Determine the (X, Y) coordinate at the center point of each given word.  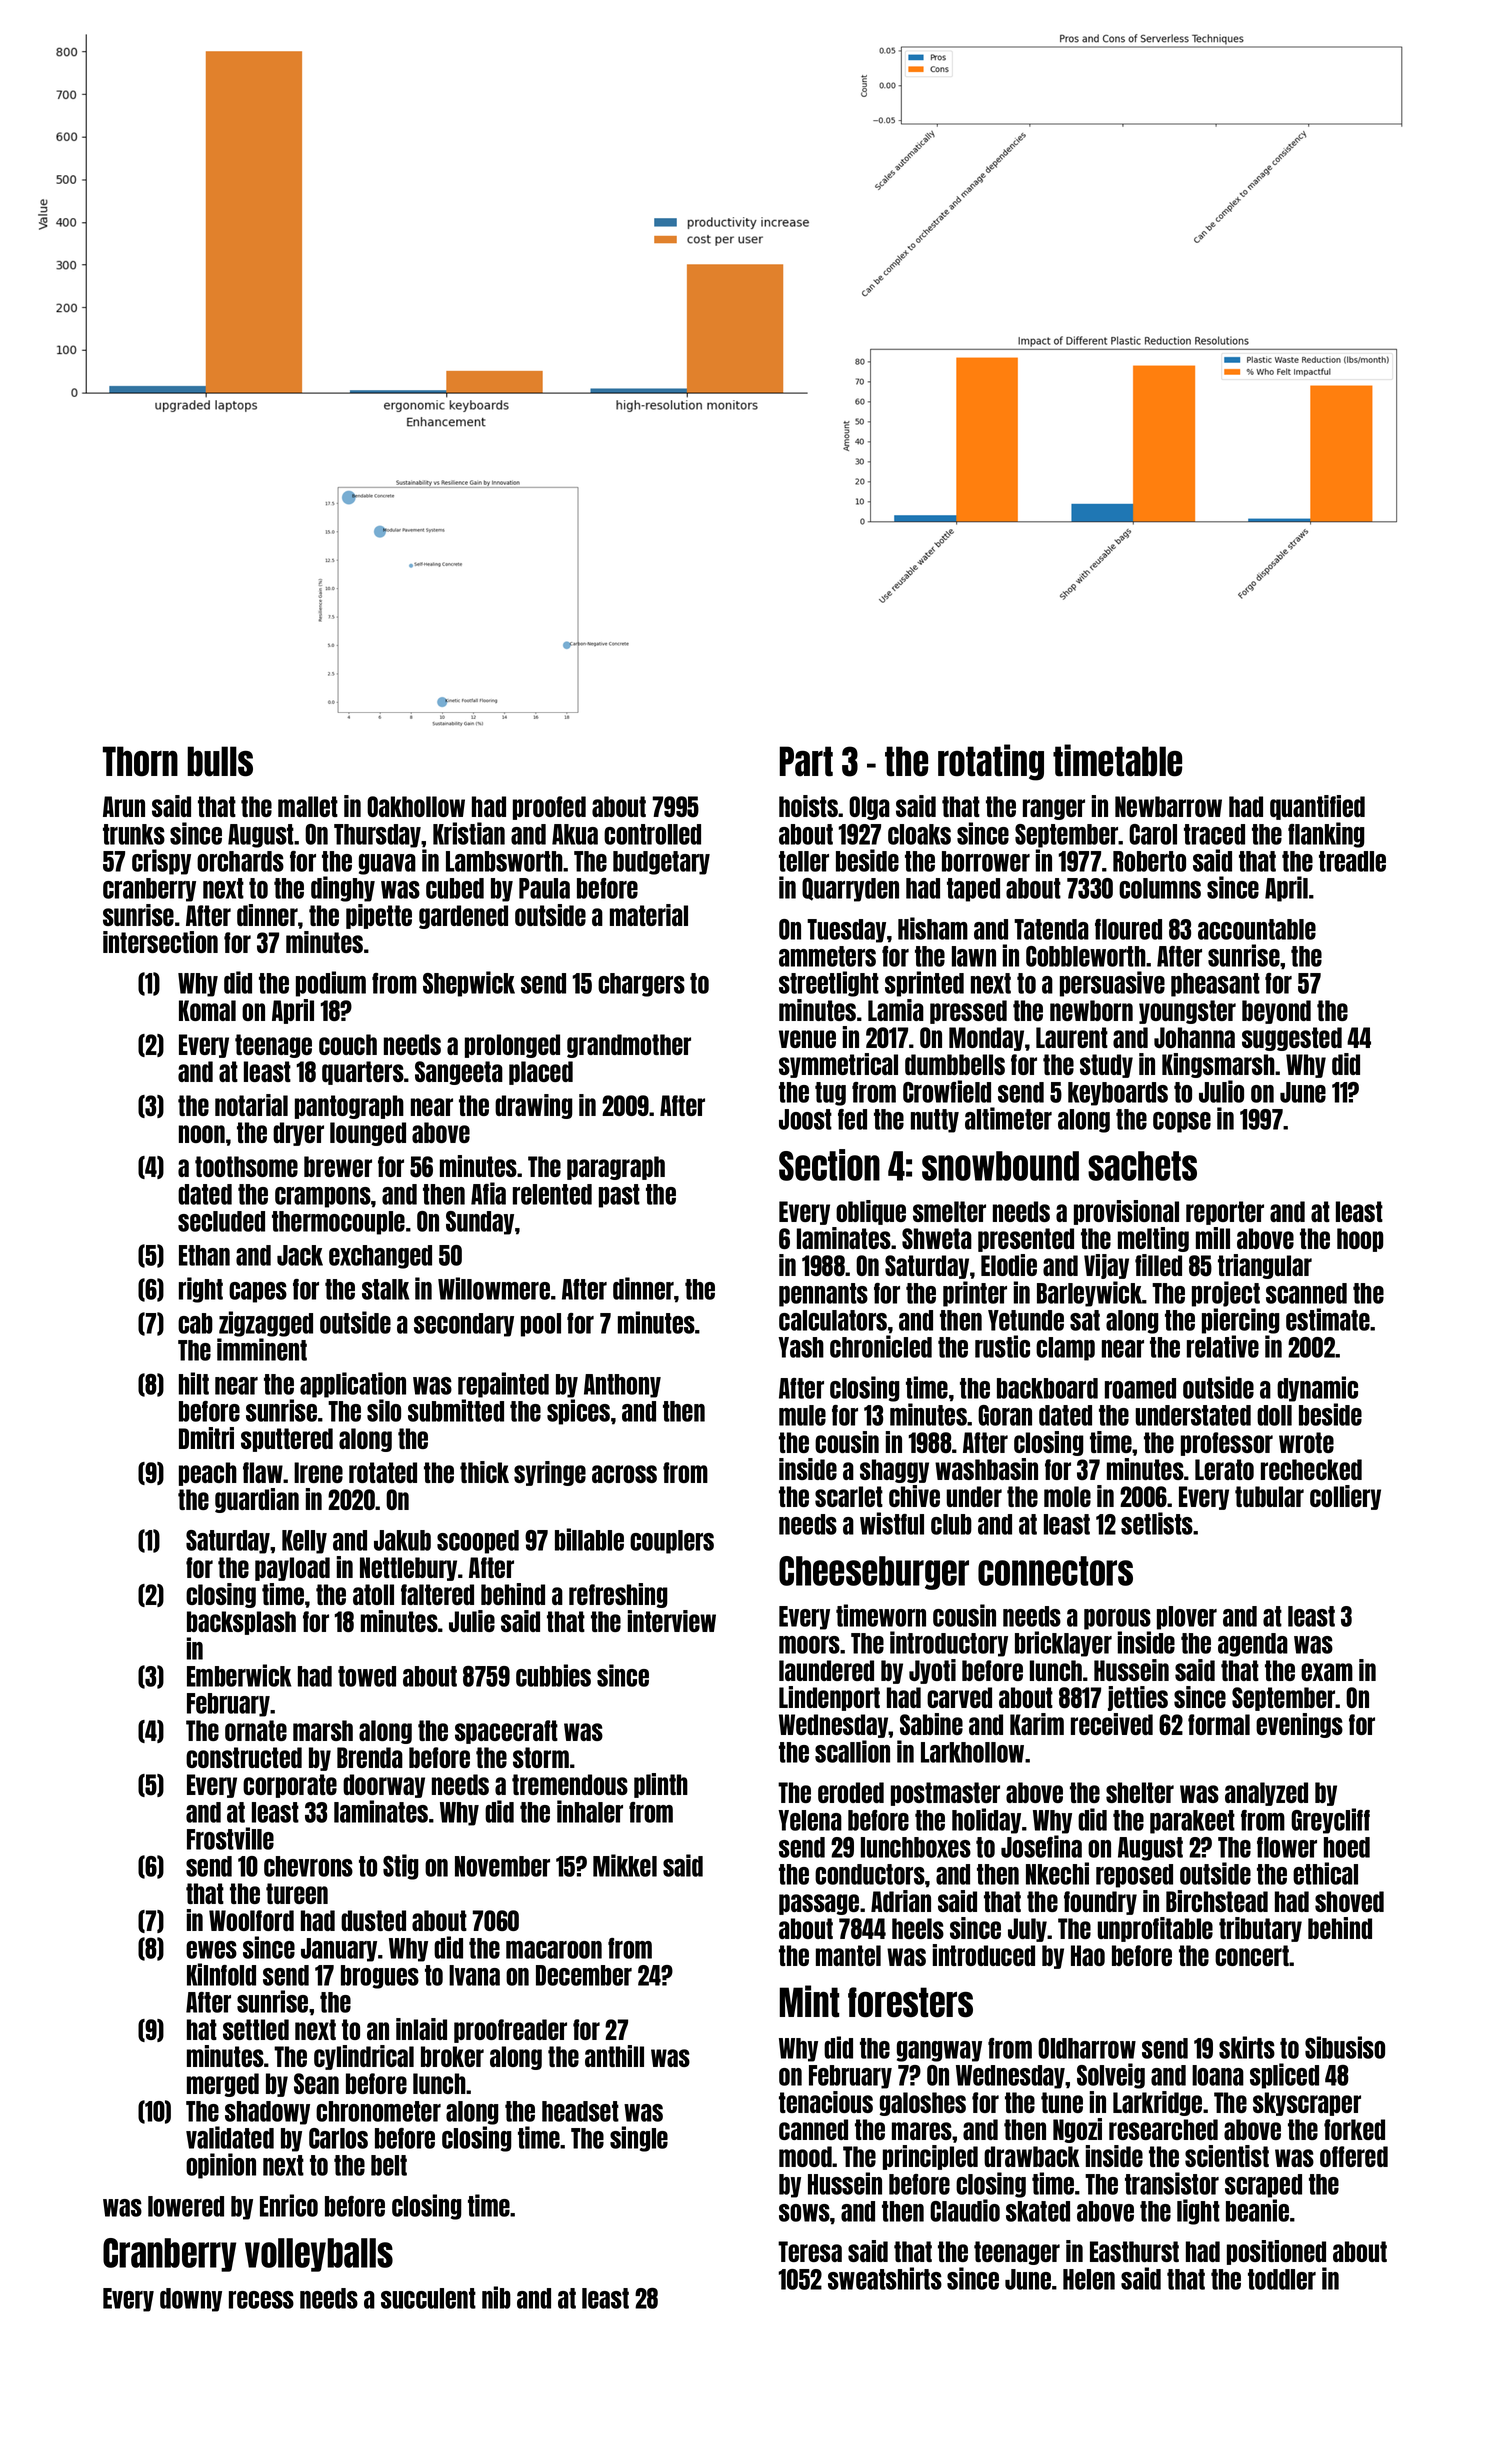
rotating (991, 762)
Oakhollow (416, 806)
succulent (428, 2298)
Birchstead (1217, 1901)
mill (1213, 1238)
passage (819, 1904)
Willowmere (494, 1288)
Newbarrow (1168, 806)
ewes (211, 1950)
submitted (456, 1410)
